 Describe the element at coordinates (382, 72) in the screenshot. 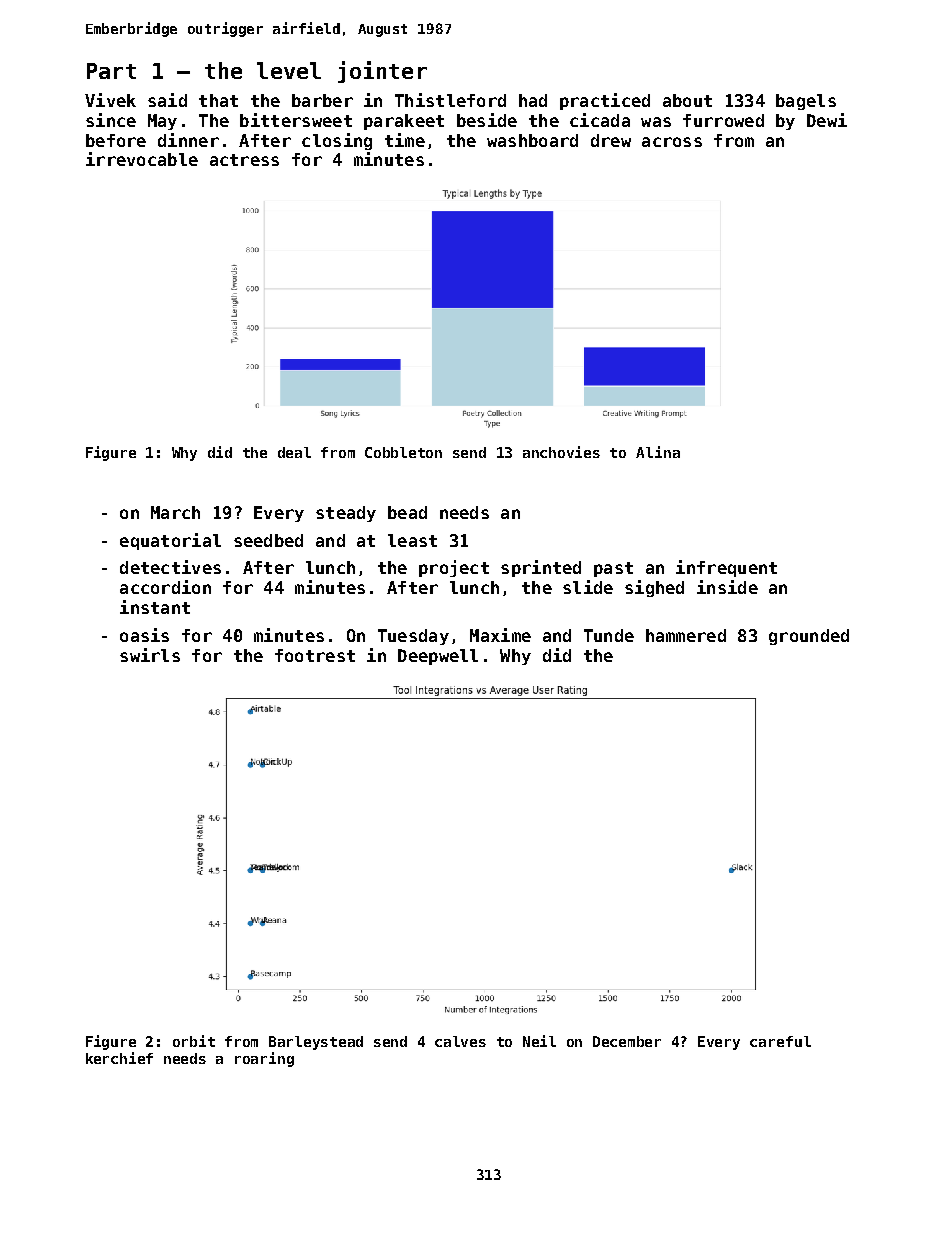

I see `jointer` at that location.
